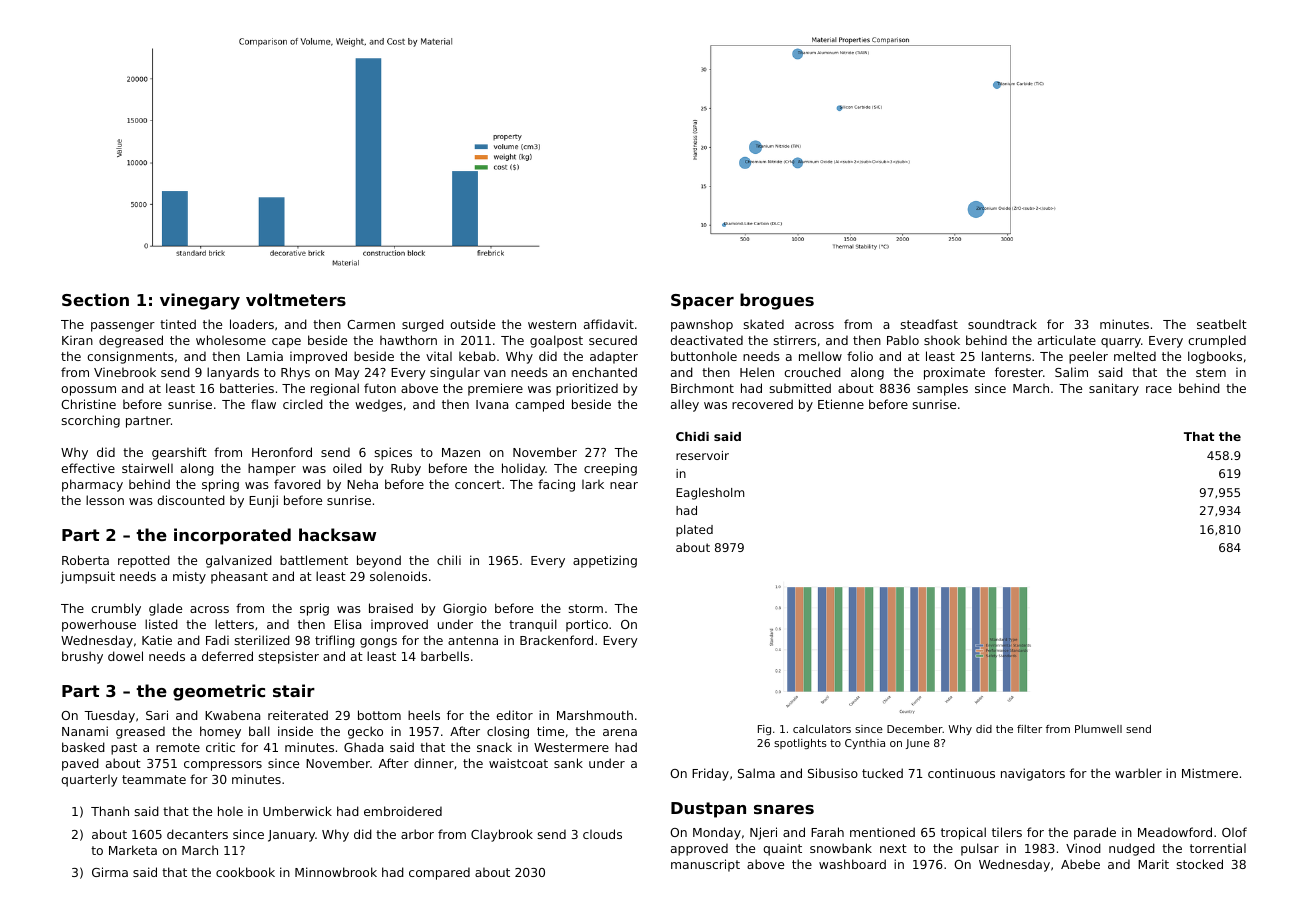 This document has height=924, width=1308. Describe the element at coordinates (702, 302) in the document. I see `Spacer` at that location.
